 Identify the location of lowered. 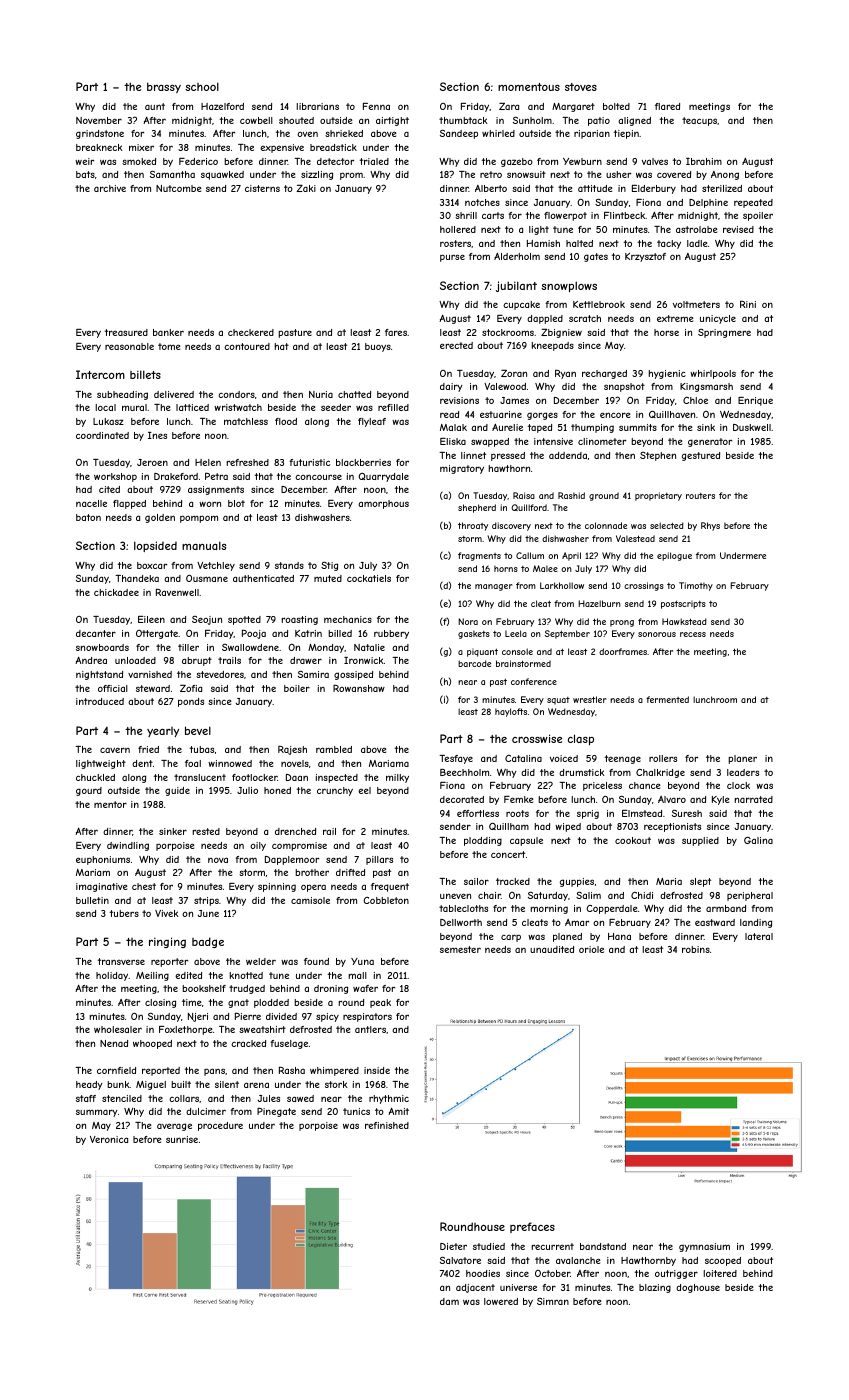
(501, 1301).
